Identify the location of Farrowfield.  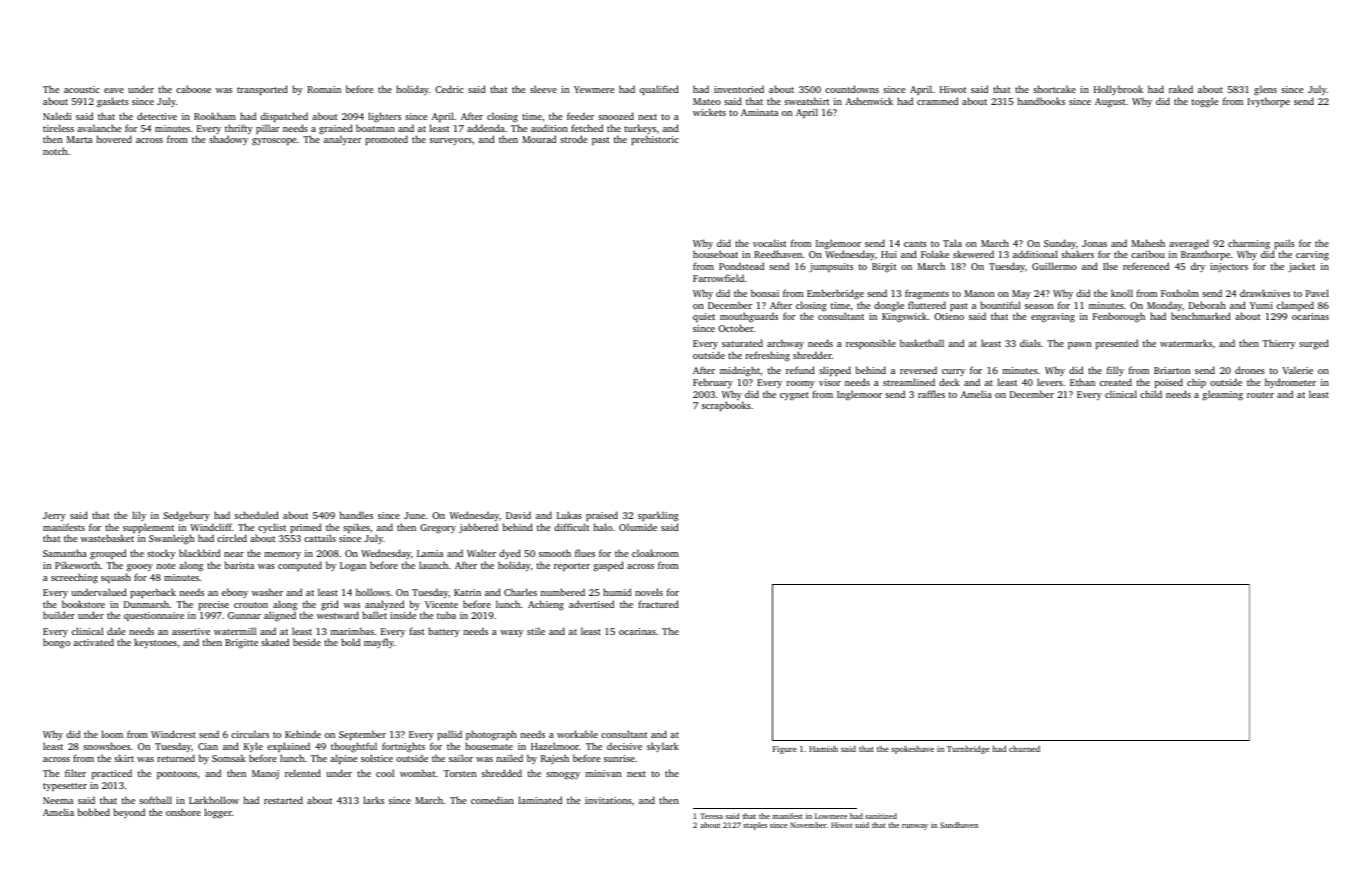
(718, 278).
